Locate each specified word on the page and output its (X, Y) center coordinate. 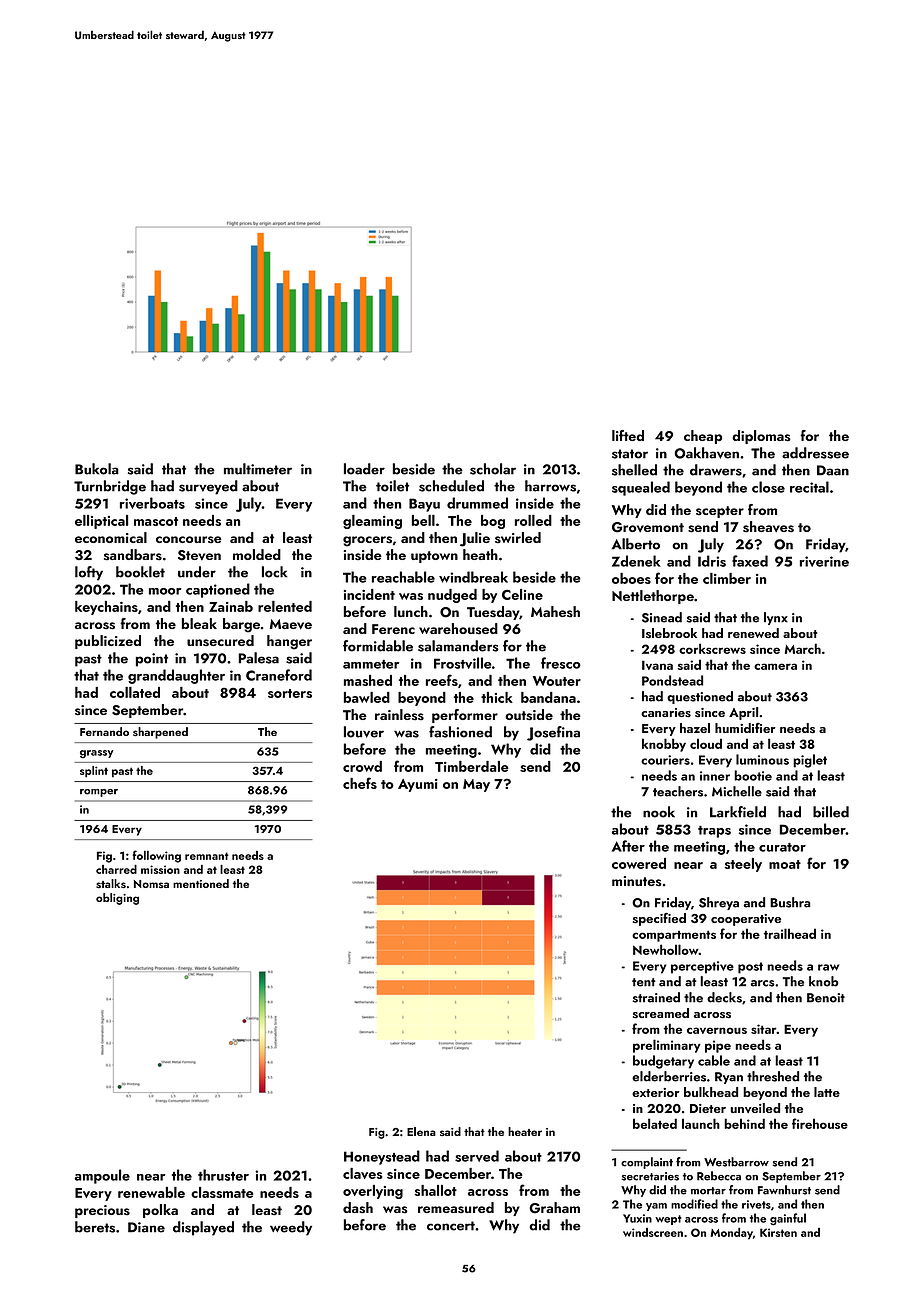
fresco (561, 663)
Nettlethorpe (653, 597)
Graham (554, 1208)
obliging (117, 899)
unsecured (220, 641)
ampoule (102, 1176)
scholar (493, 469)
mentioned (201, 883)
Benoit (826, 998)
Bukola (97, 469)
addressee (815, 453)
